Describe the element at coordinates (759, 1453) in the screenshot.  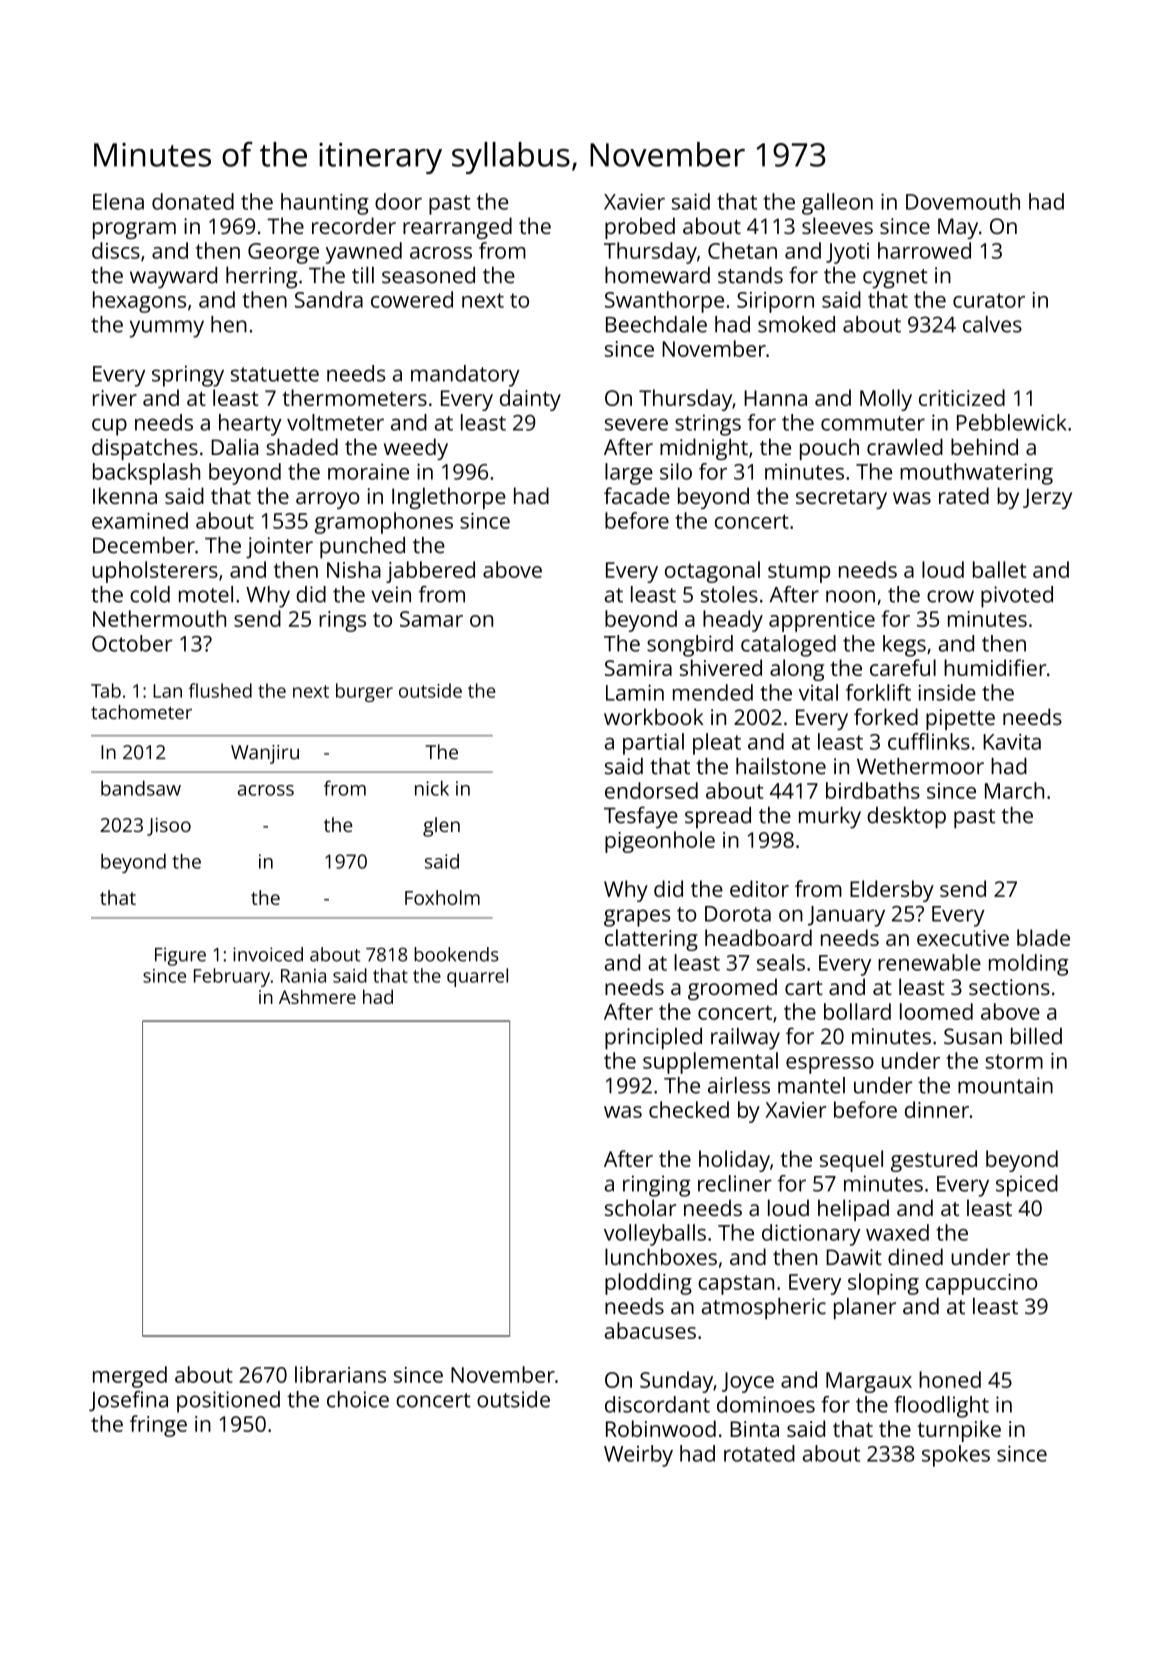
I see `rotated` at that location.
